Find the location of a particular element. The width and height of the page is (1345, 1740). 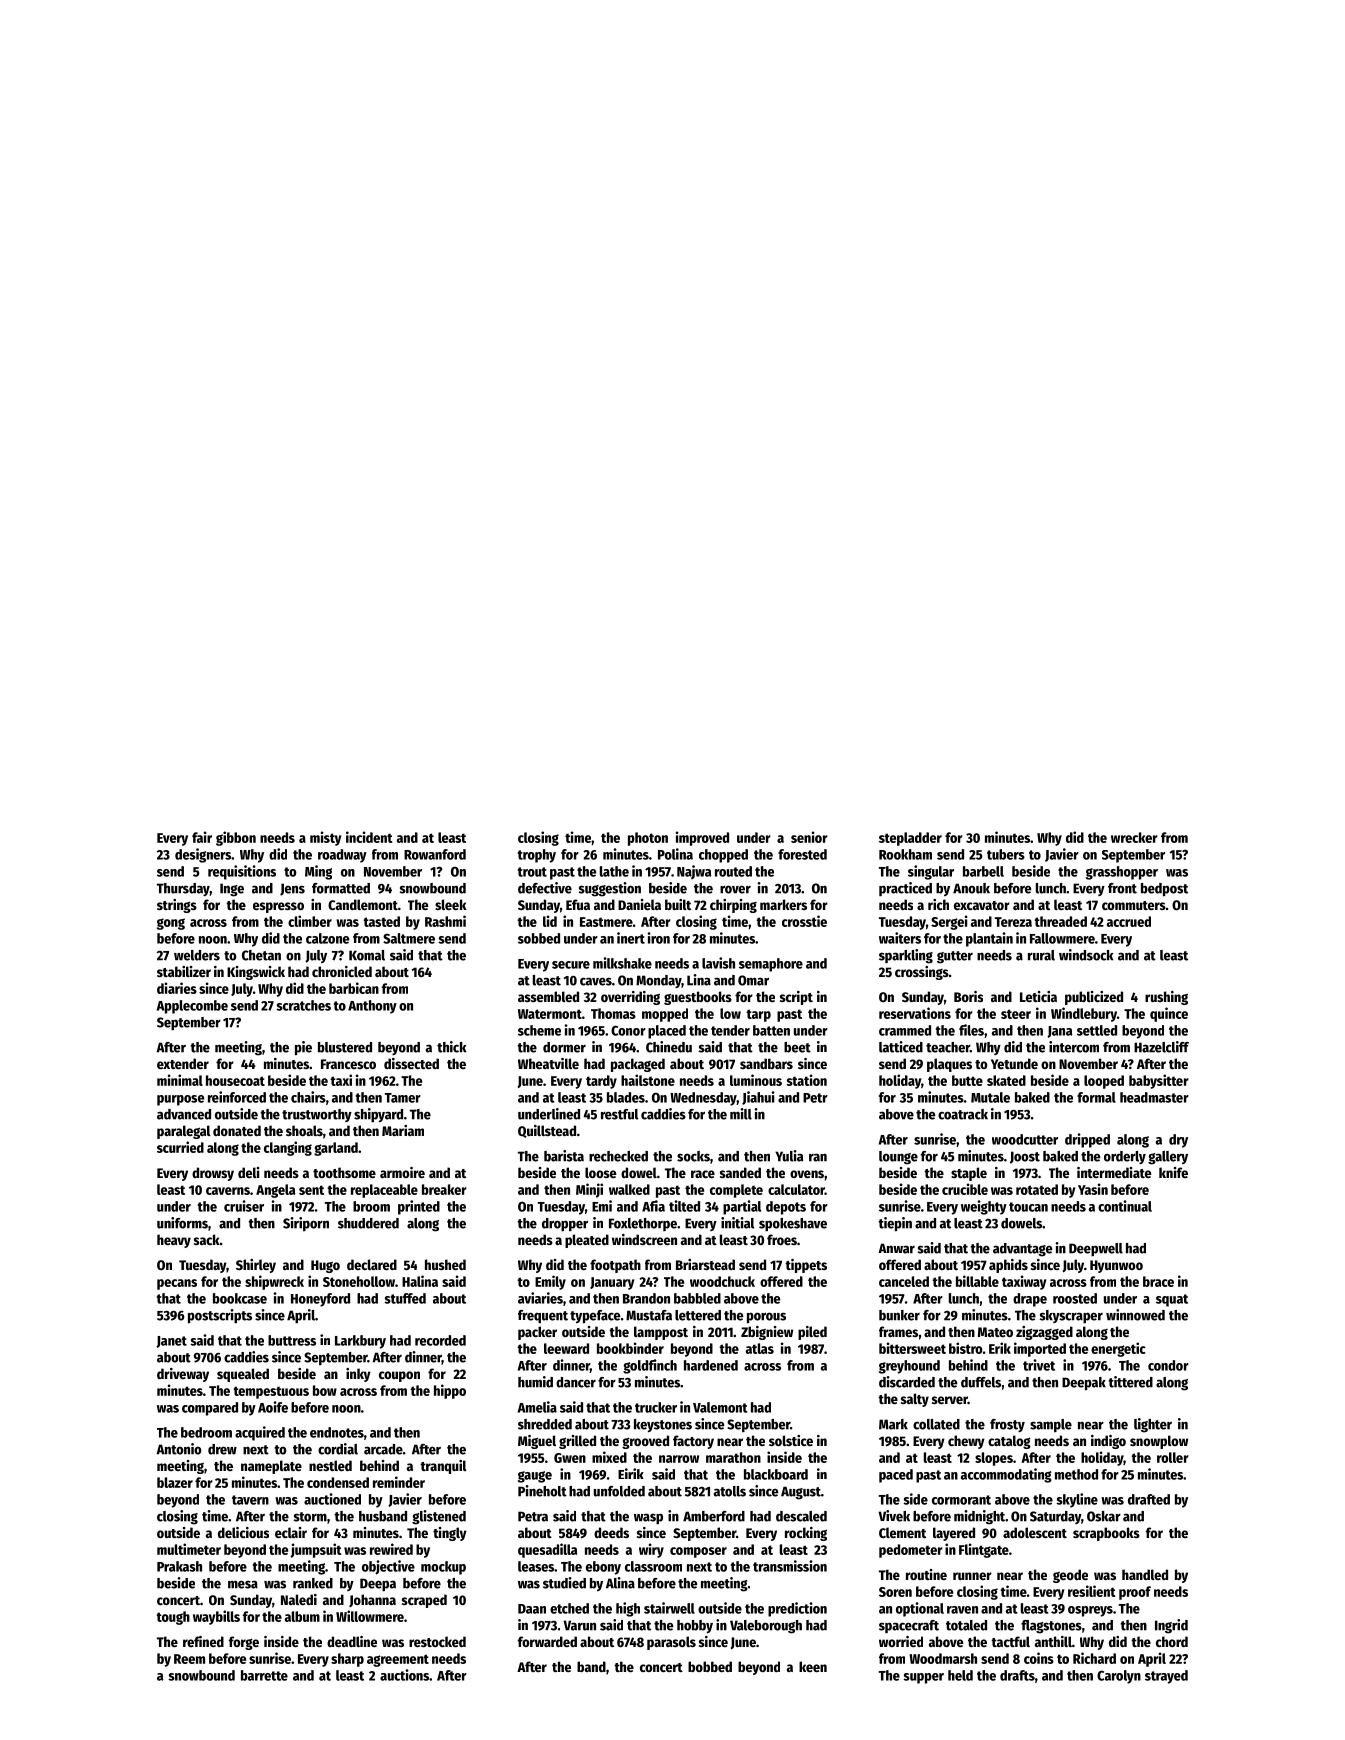

quince is located at coordinates (1169, 1014).
